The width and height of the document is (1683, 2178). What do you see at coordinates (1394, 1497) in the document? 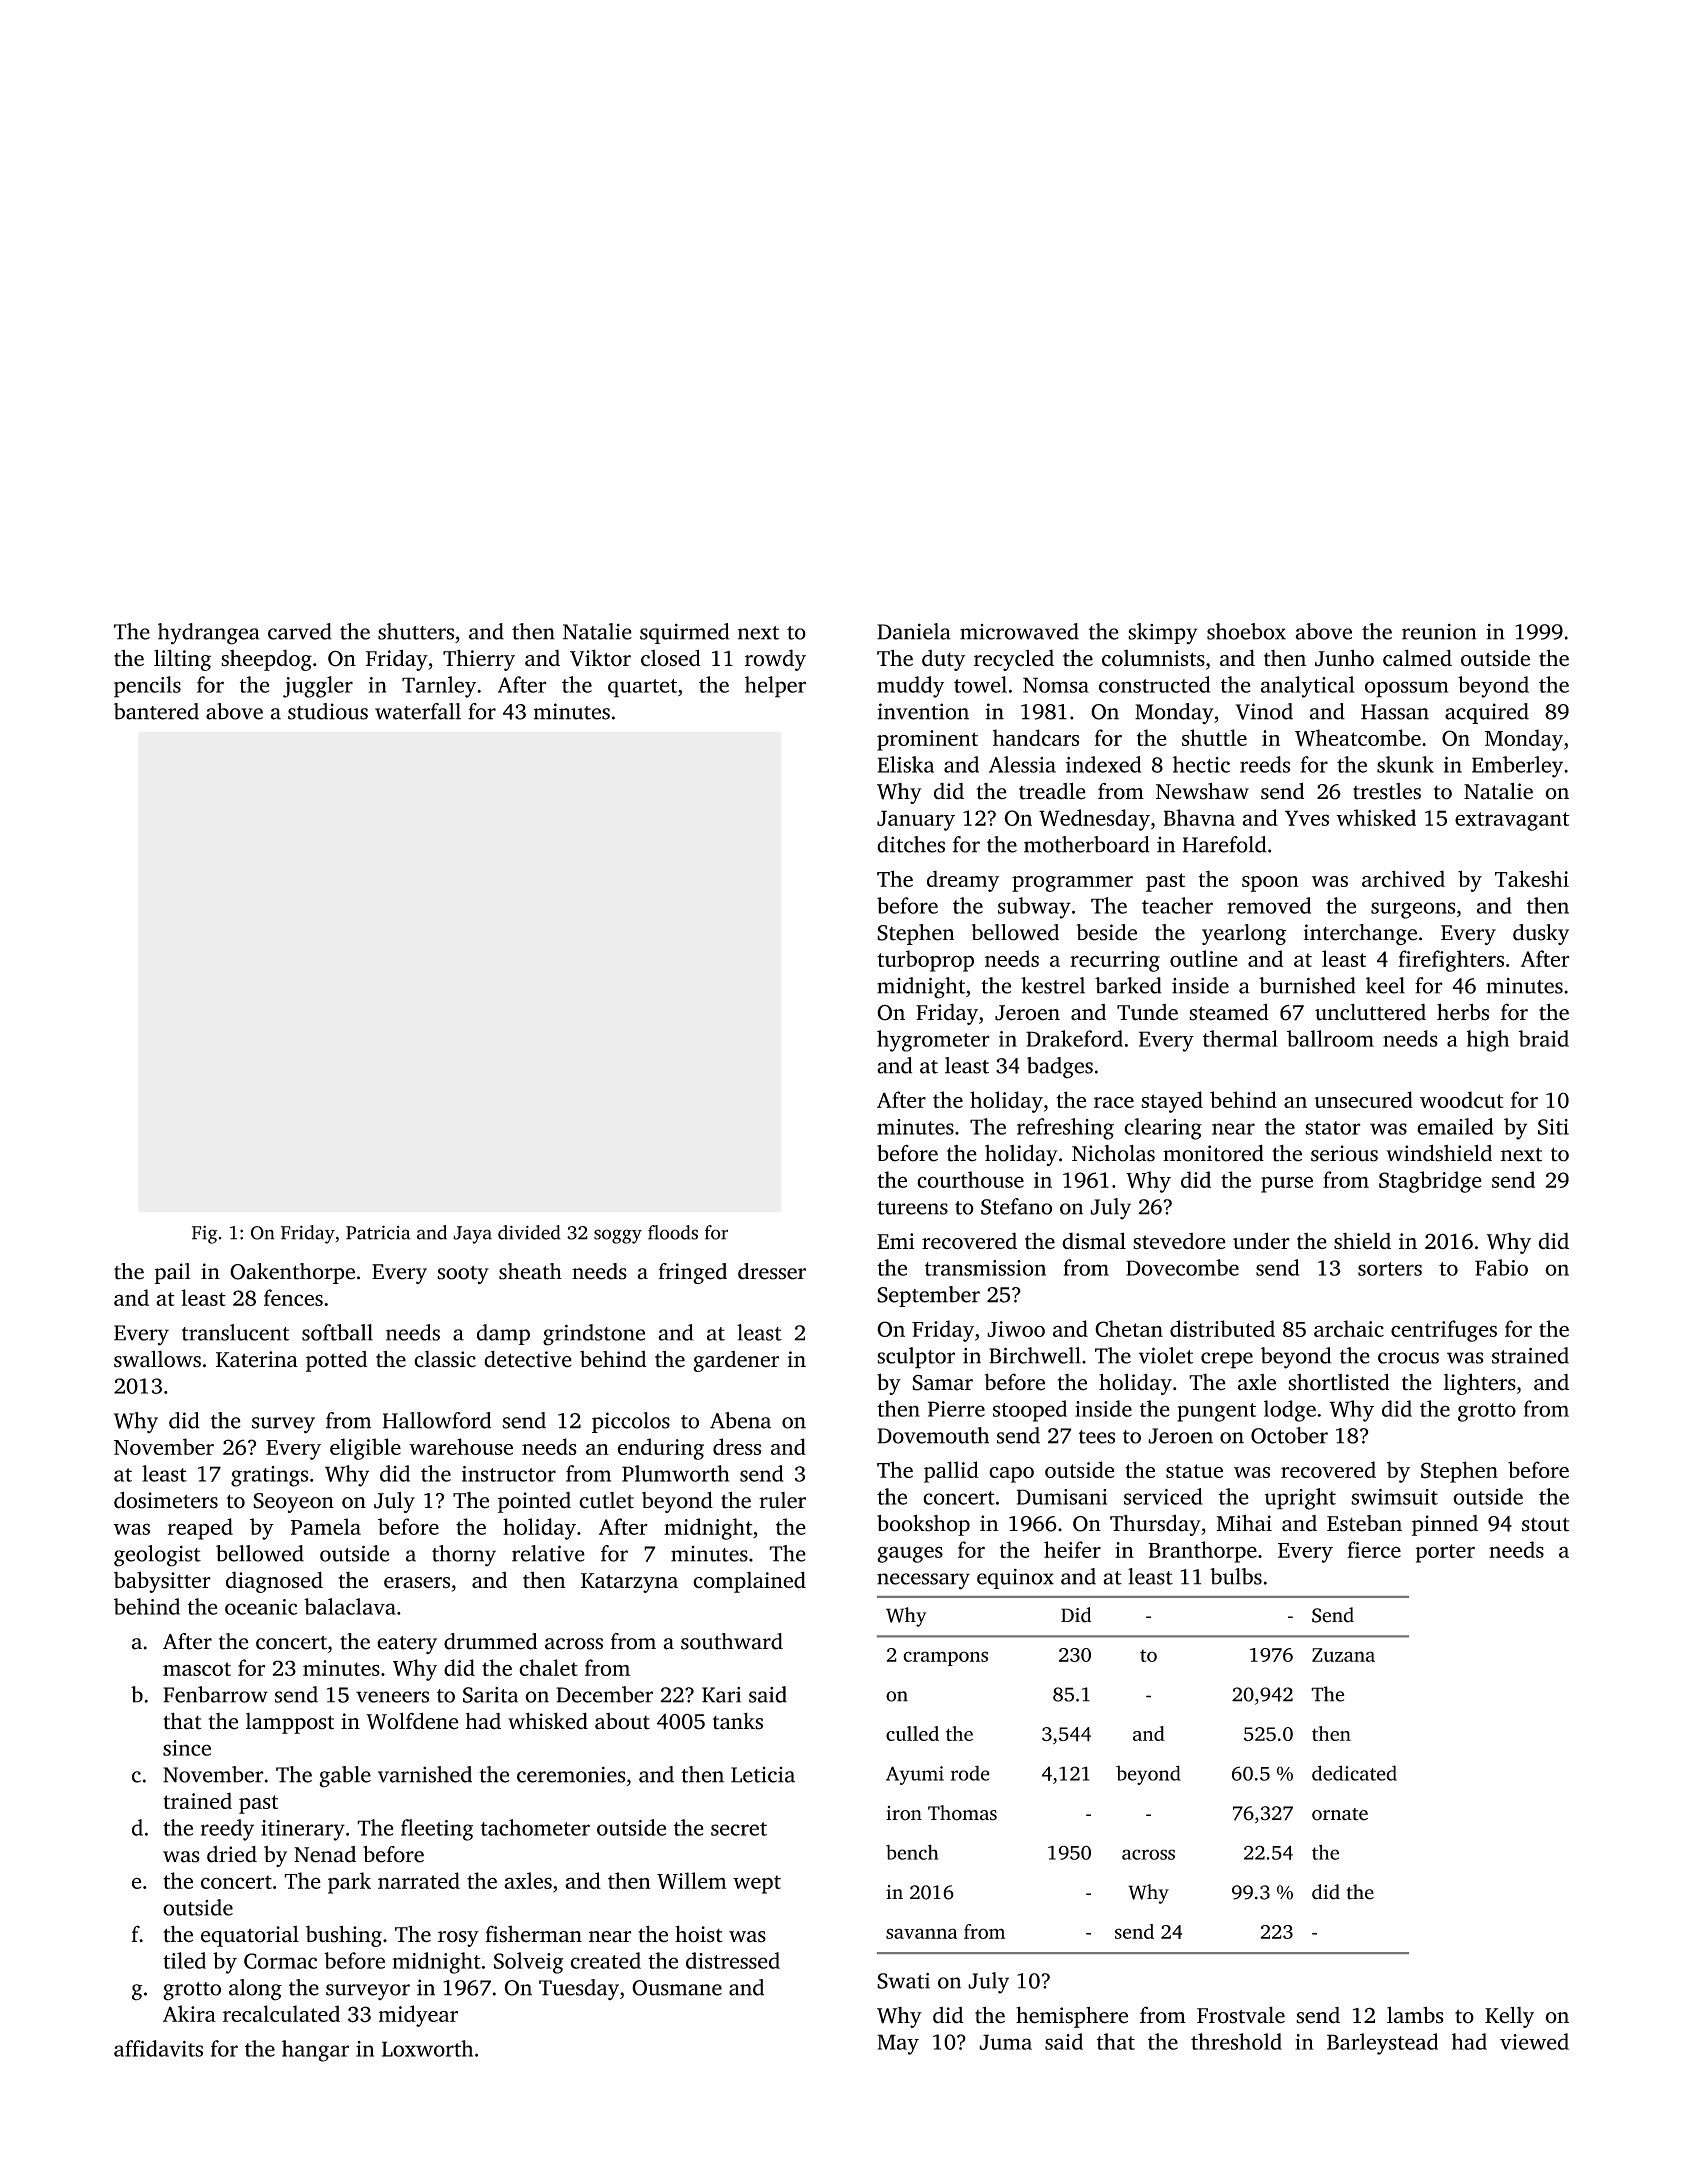
I see `swimsuit` at bounding box center [1394, 1497].
